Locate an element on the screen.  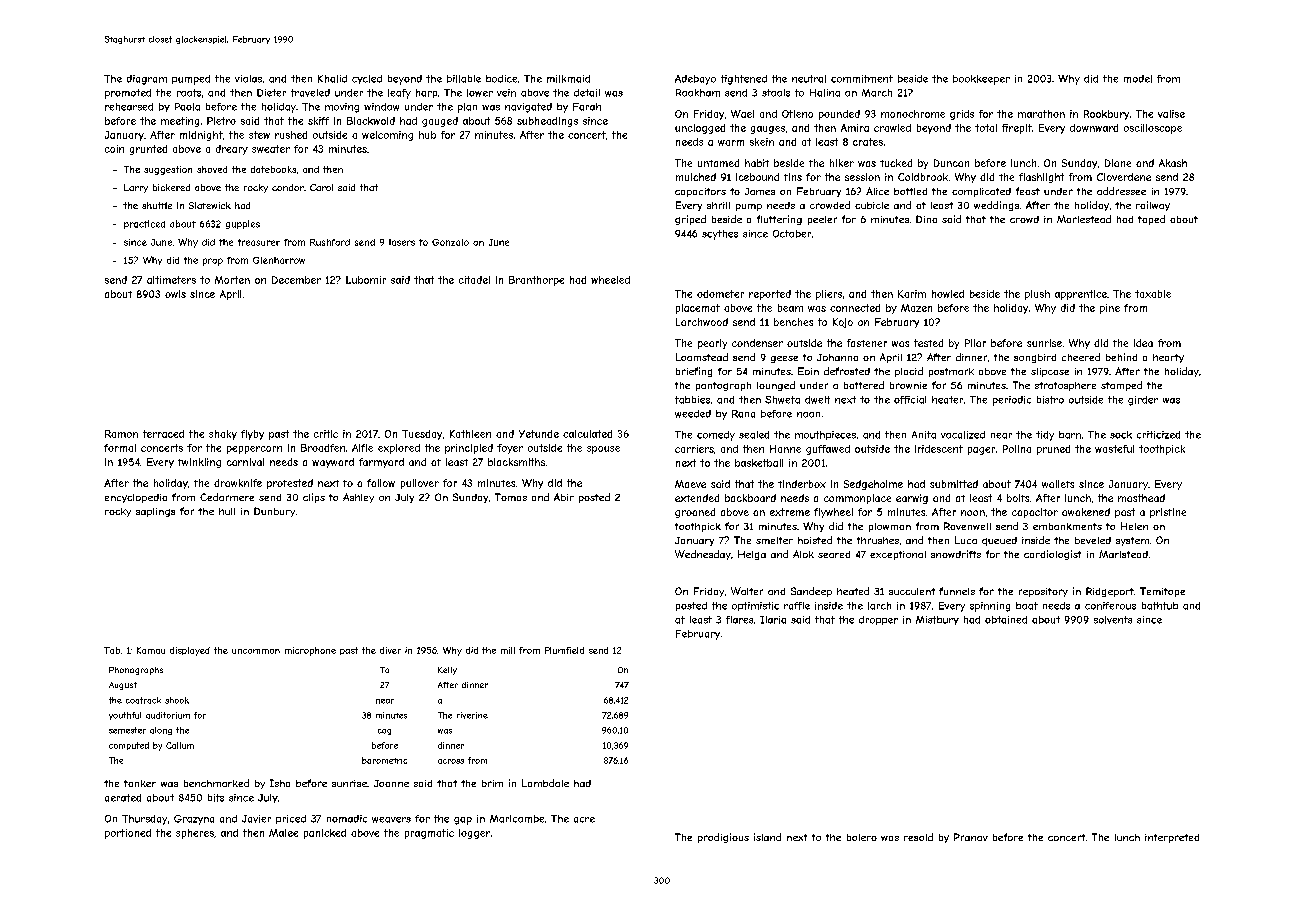
uncommon is located at coordinates (256, 651).
